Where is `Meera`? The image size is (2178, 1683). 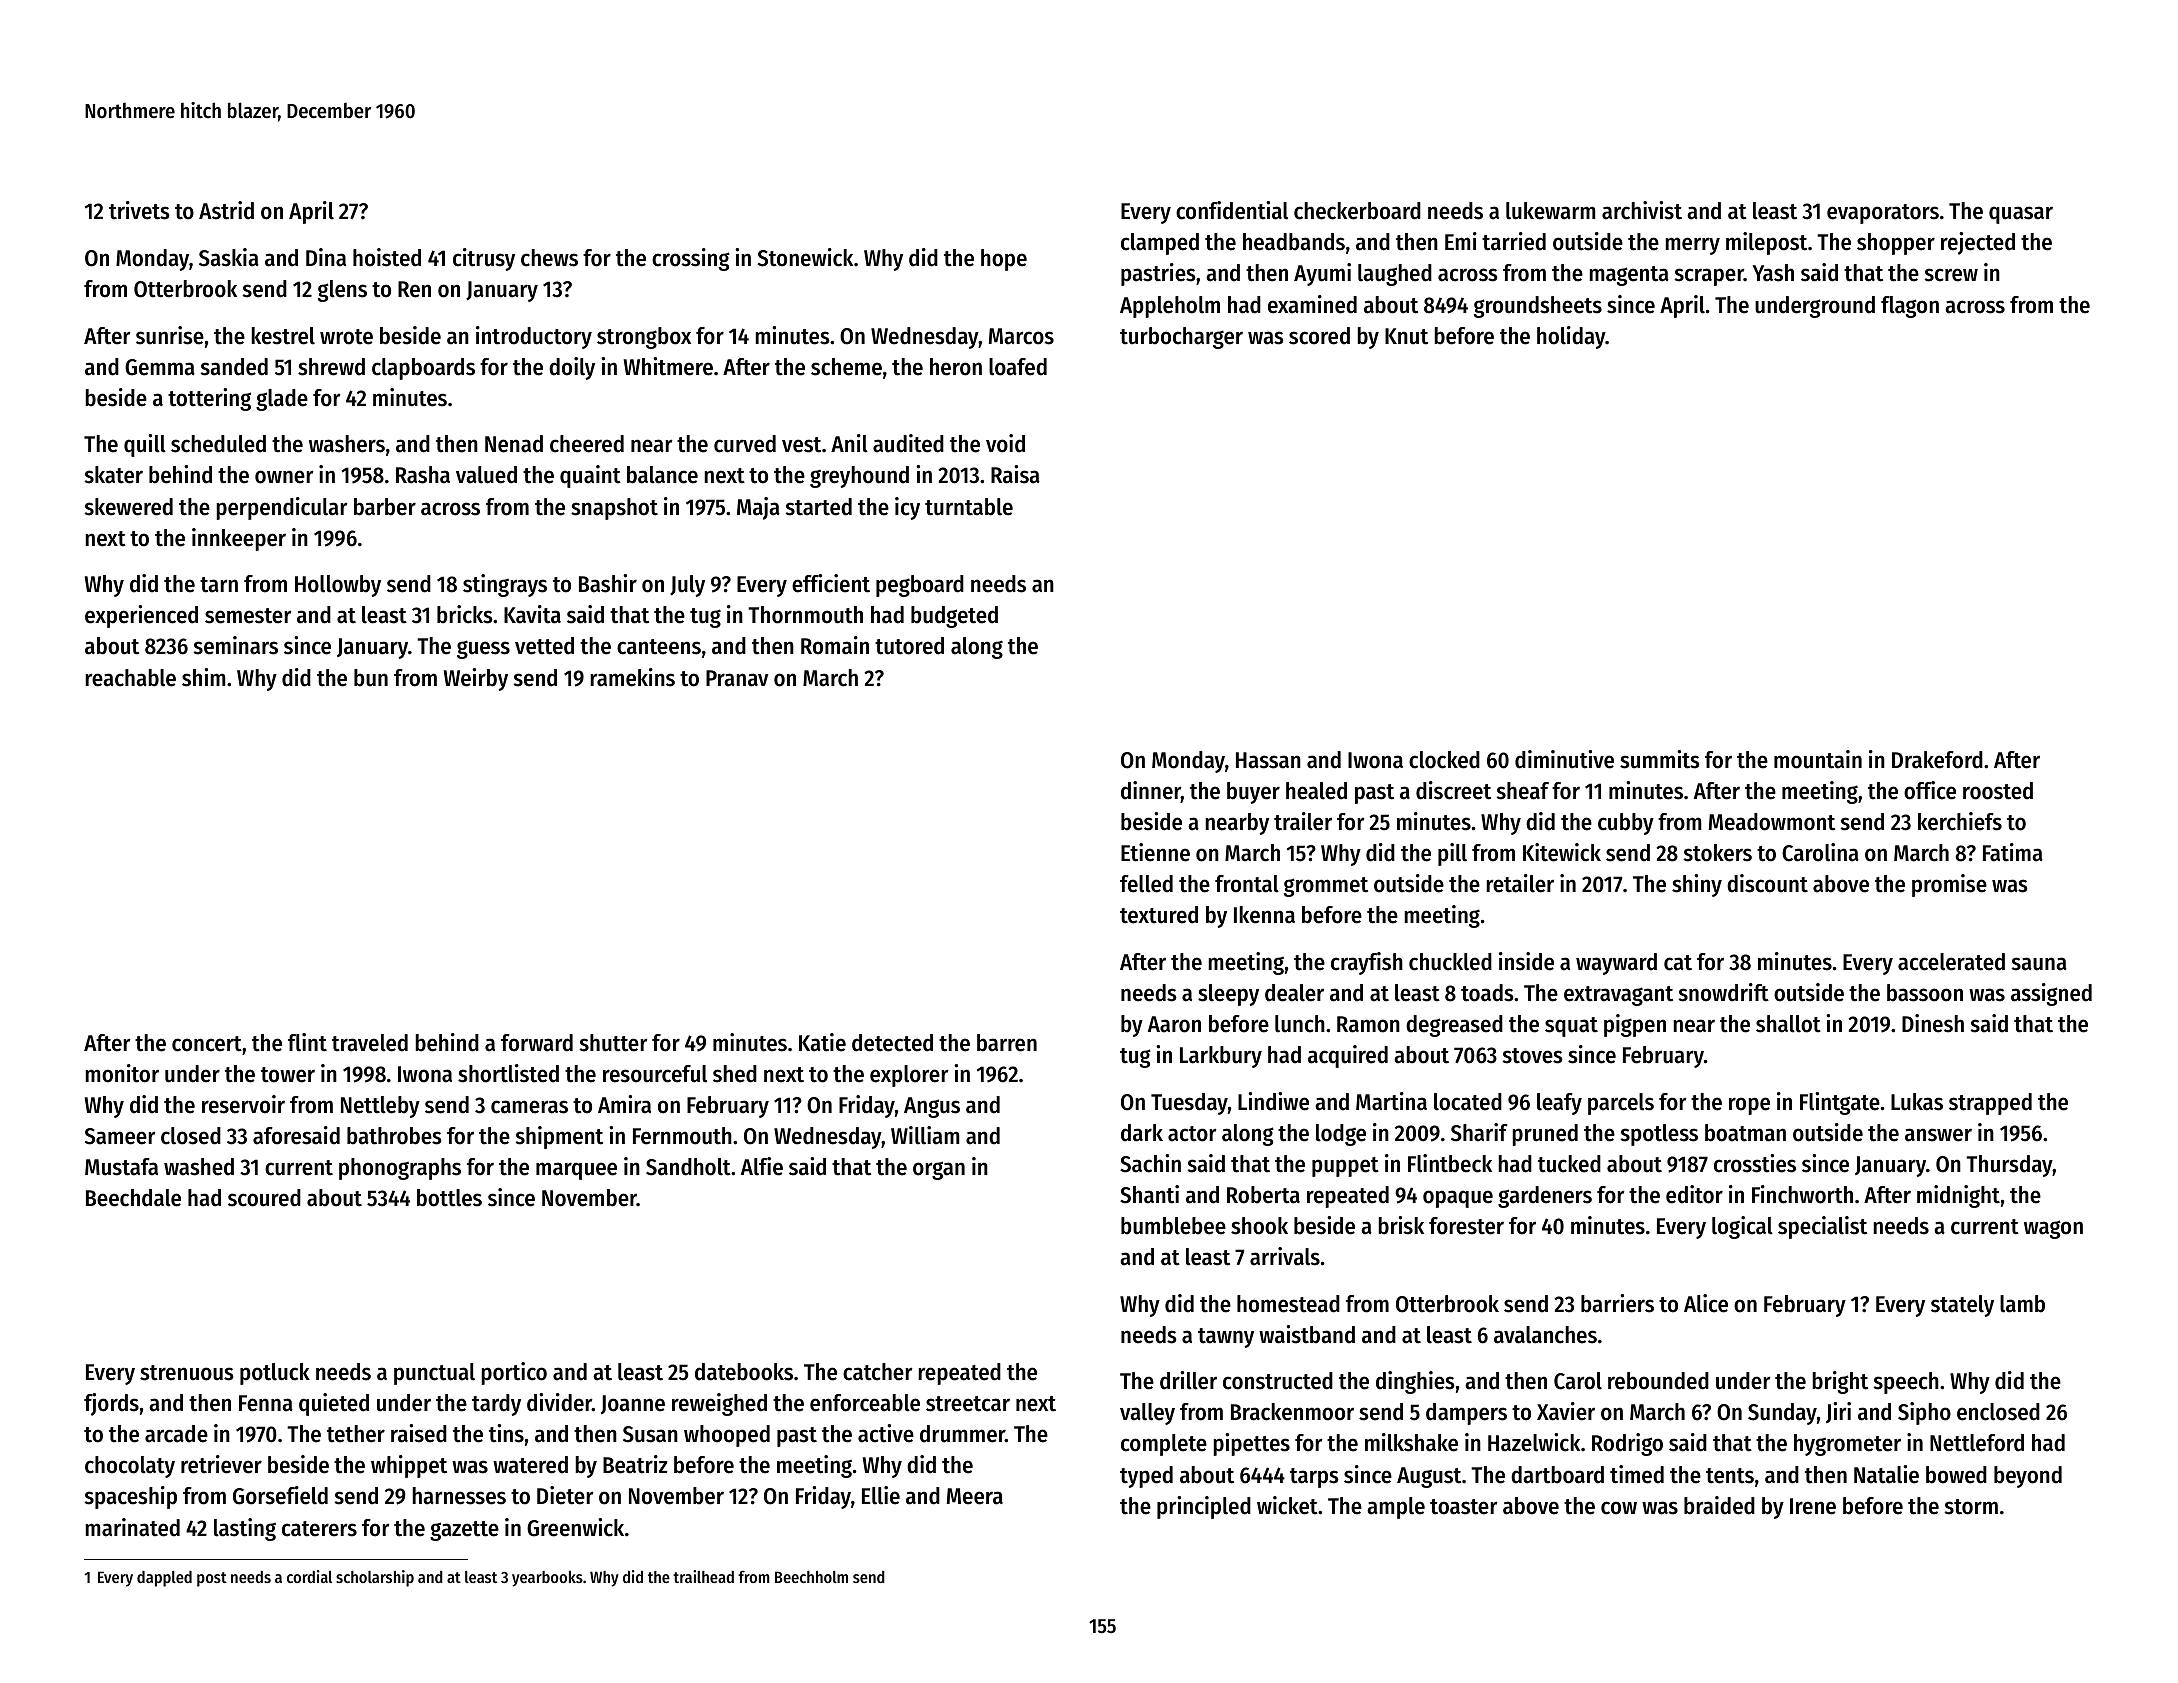
Meera is located at coordinates (975, 1496).
